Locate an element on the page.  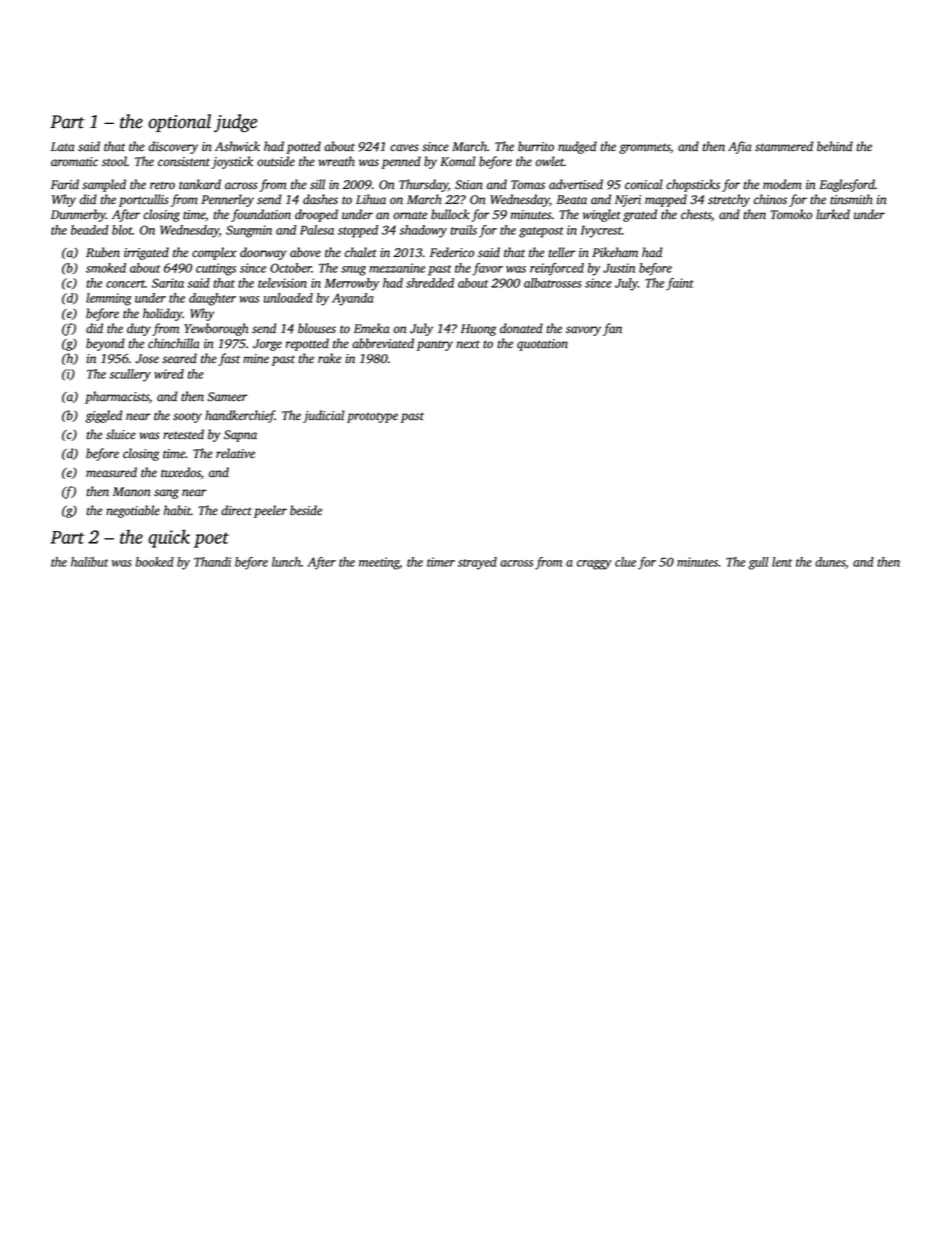
negotiable is located at coordinates (133, 511).
